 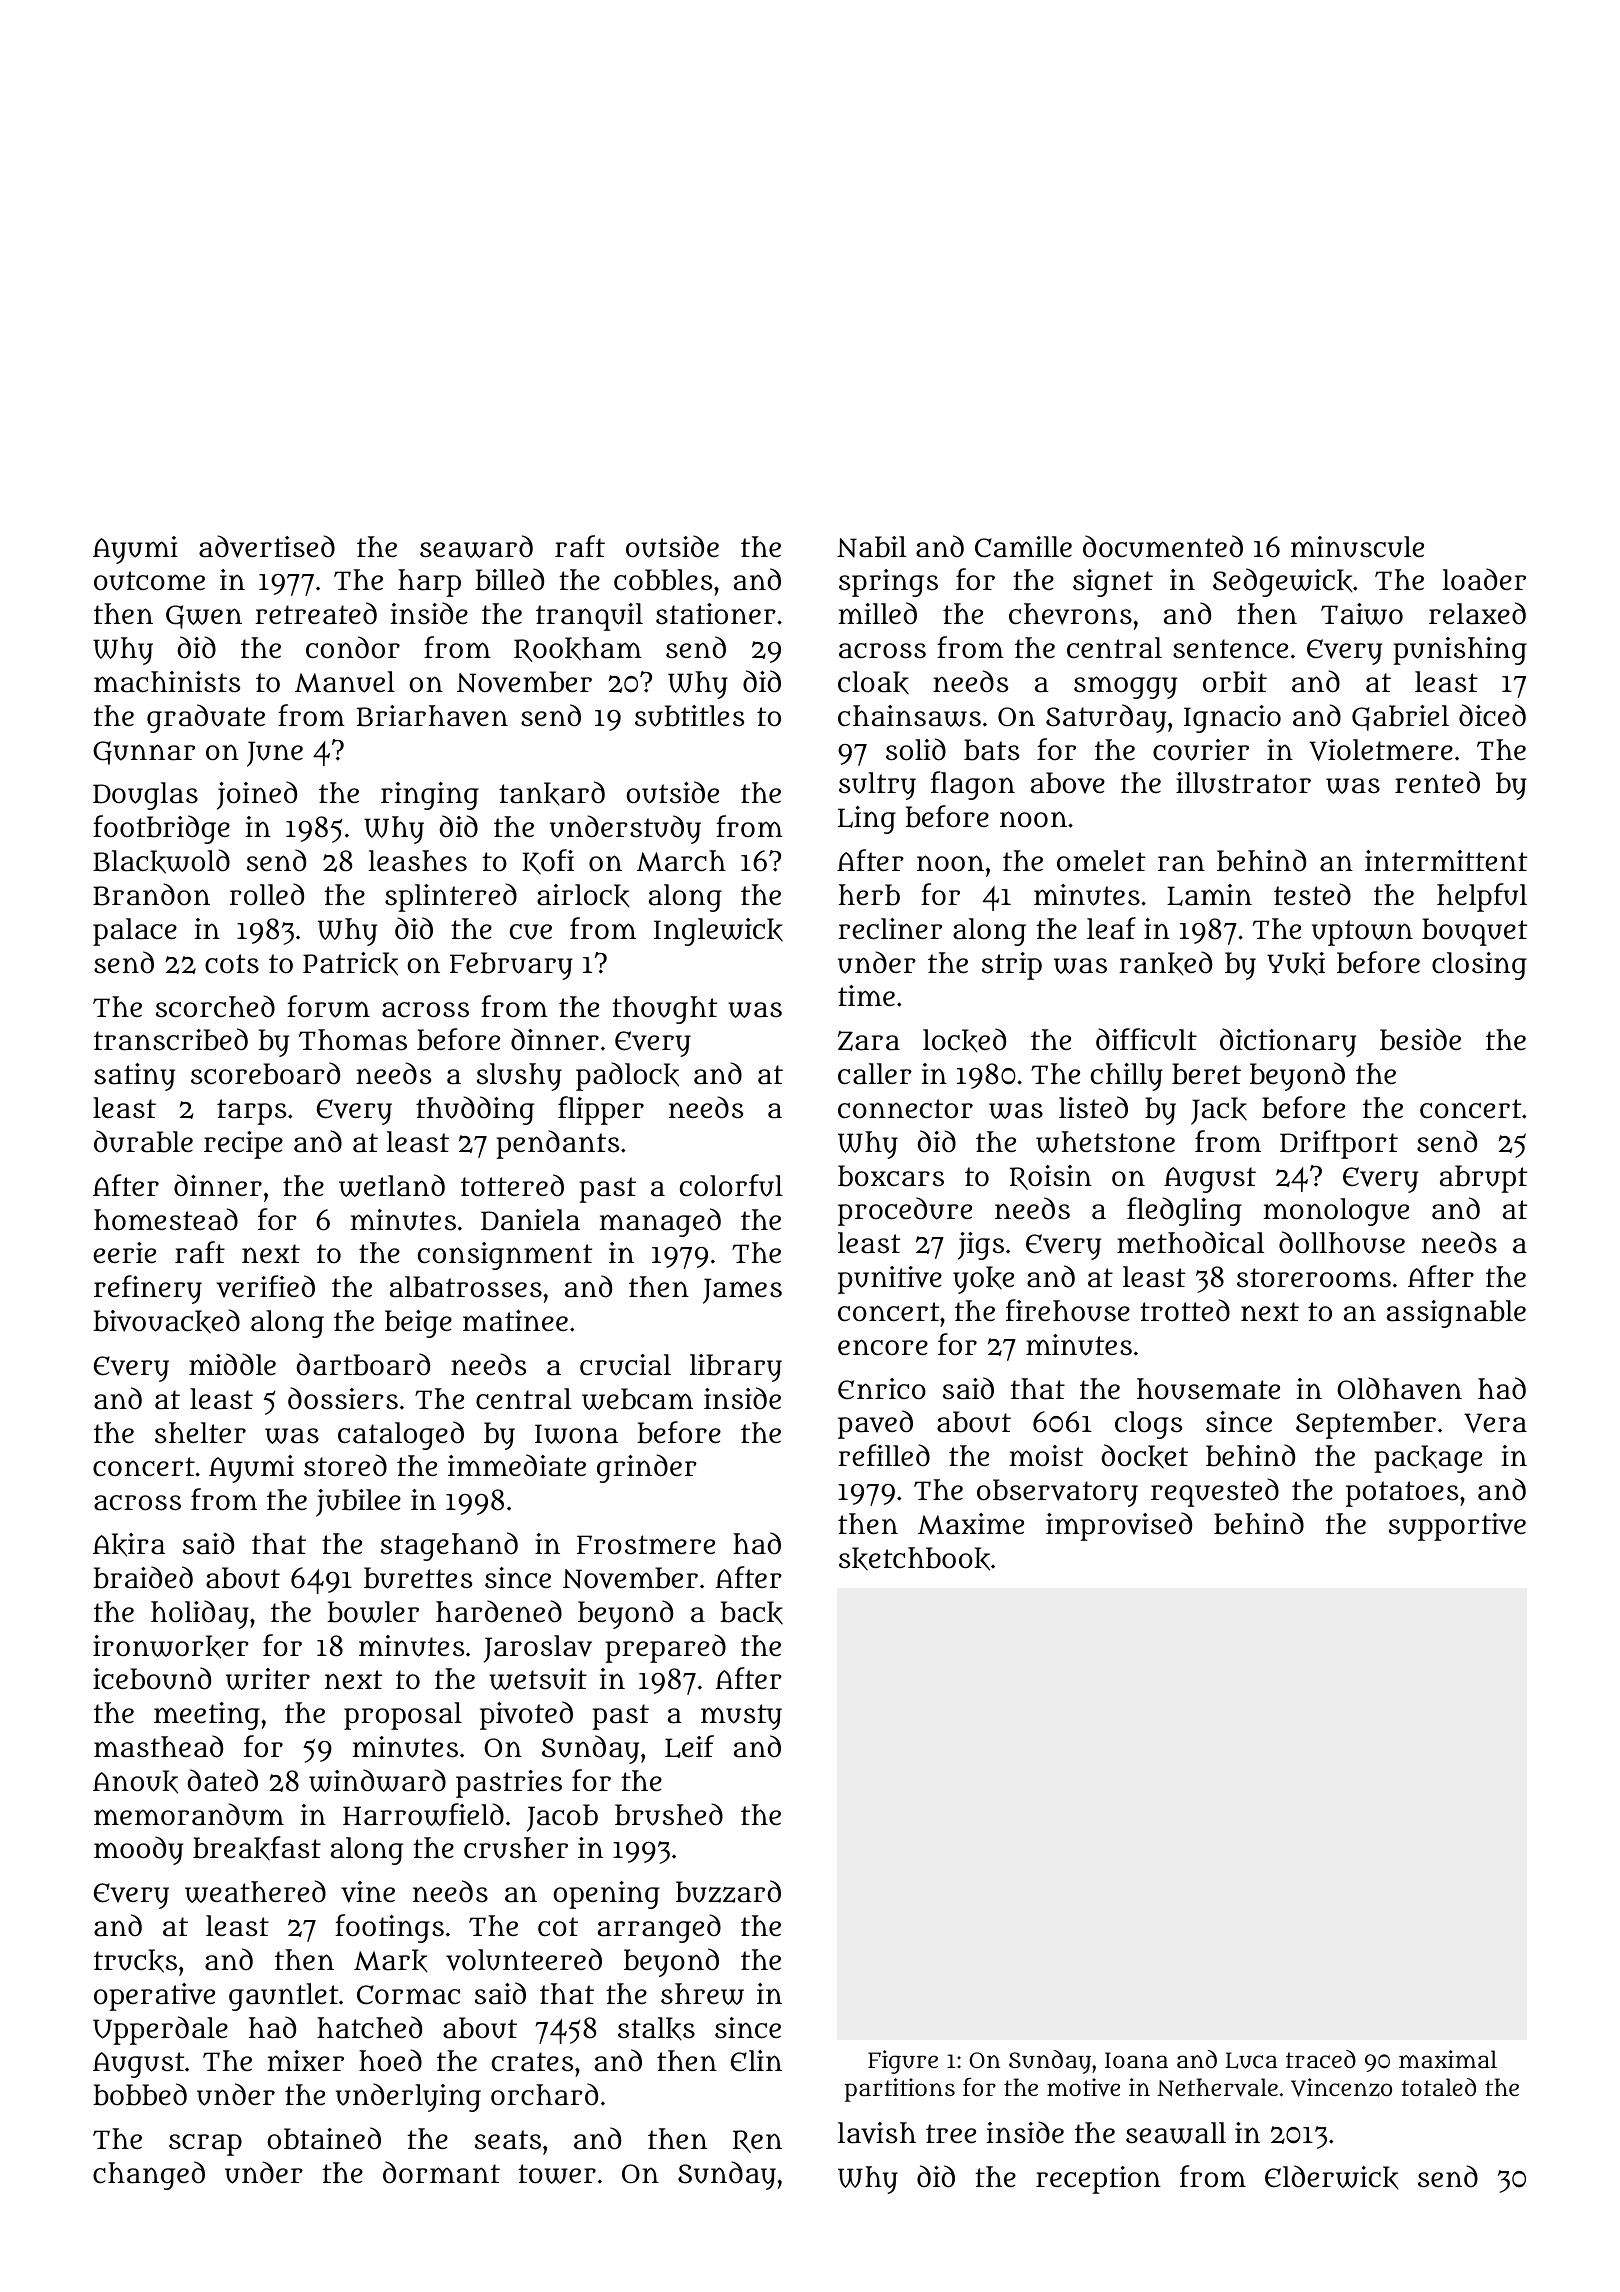 What do you see at coordinates (403, 1716) in the page?
I see `proposal` at bounding box center [403, 1716].
